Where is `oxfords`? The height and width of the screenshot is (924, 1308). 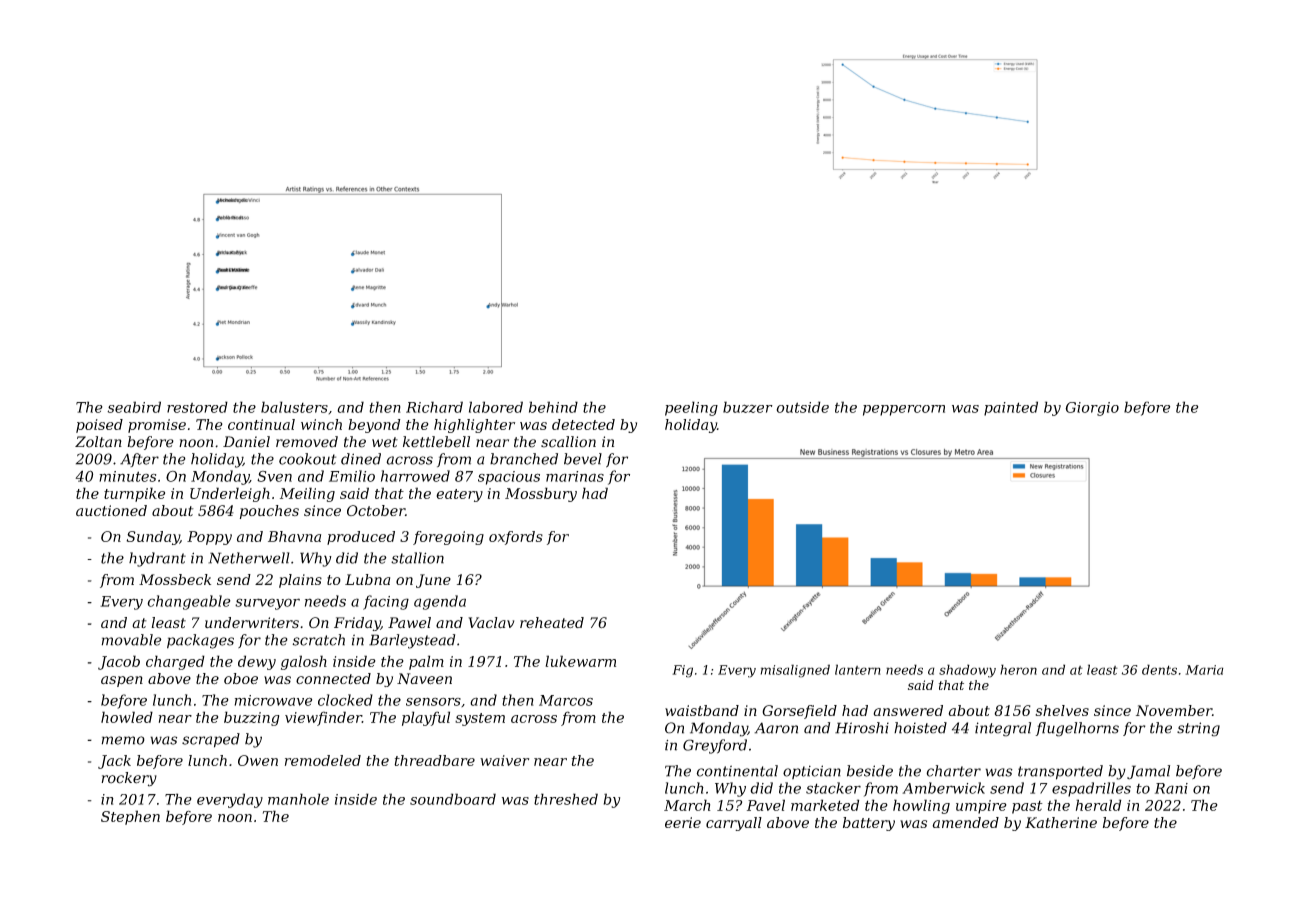 oxfords is located at coordinates (516, 538).
